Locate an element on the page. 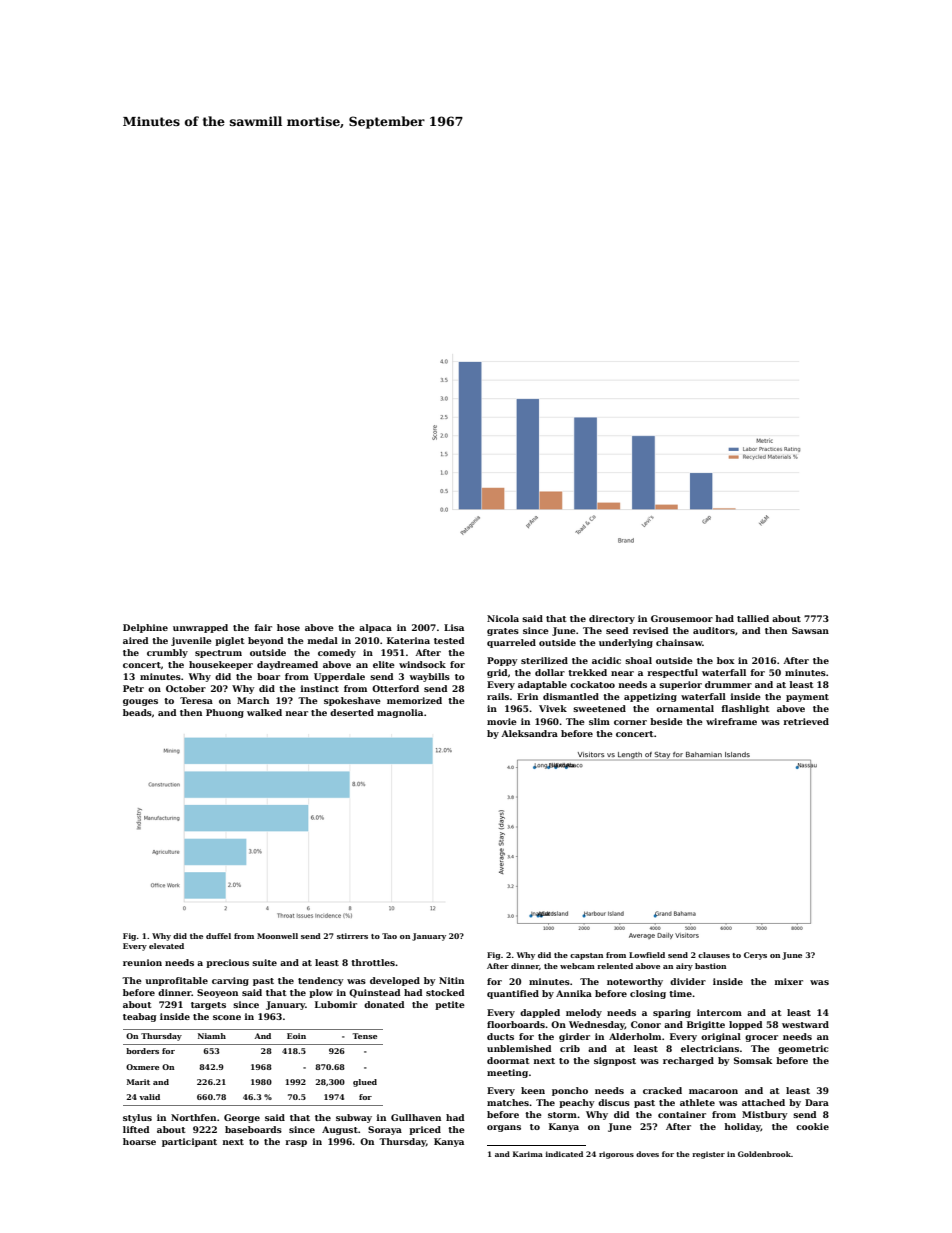 The height and width of the page is (1233, 952). movie is located at coordinates (502, 721).
